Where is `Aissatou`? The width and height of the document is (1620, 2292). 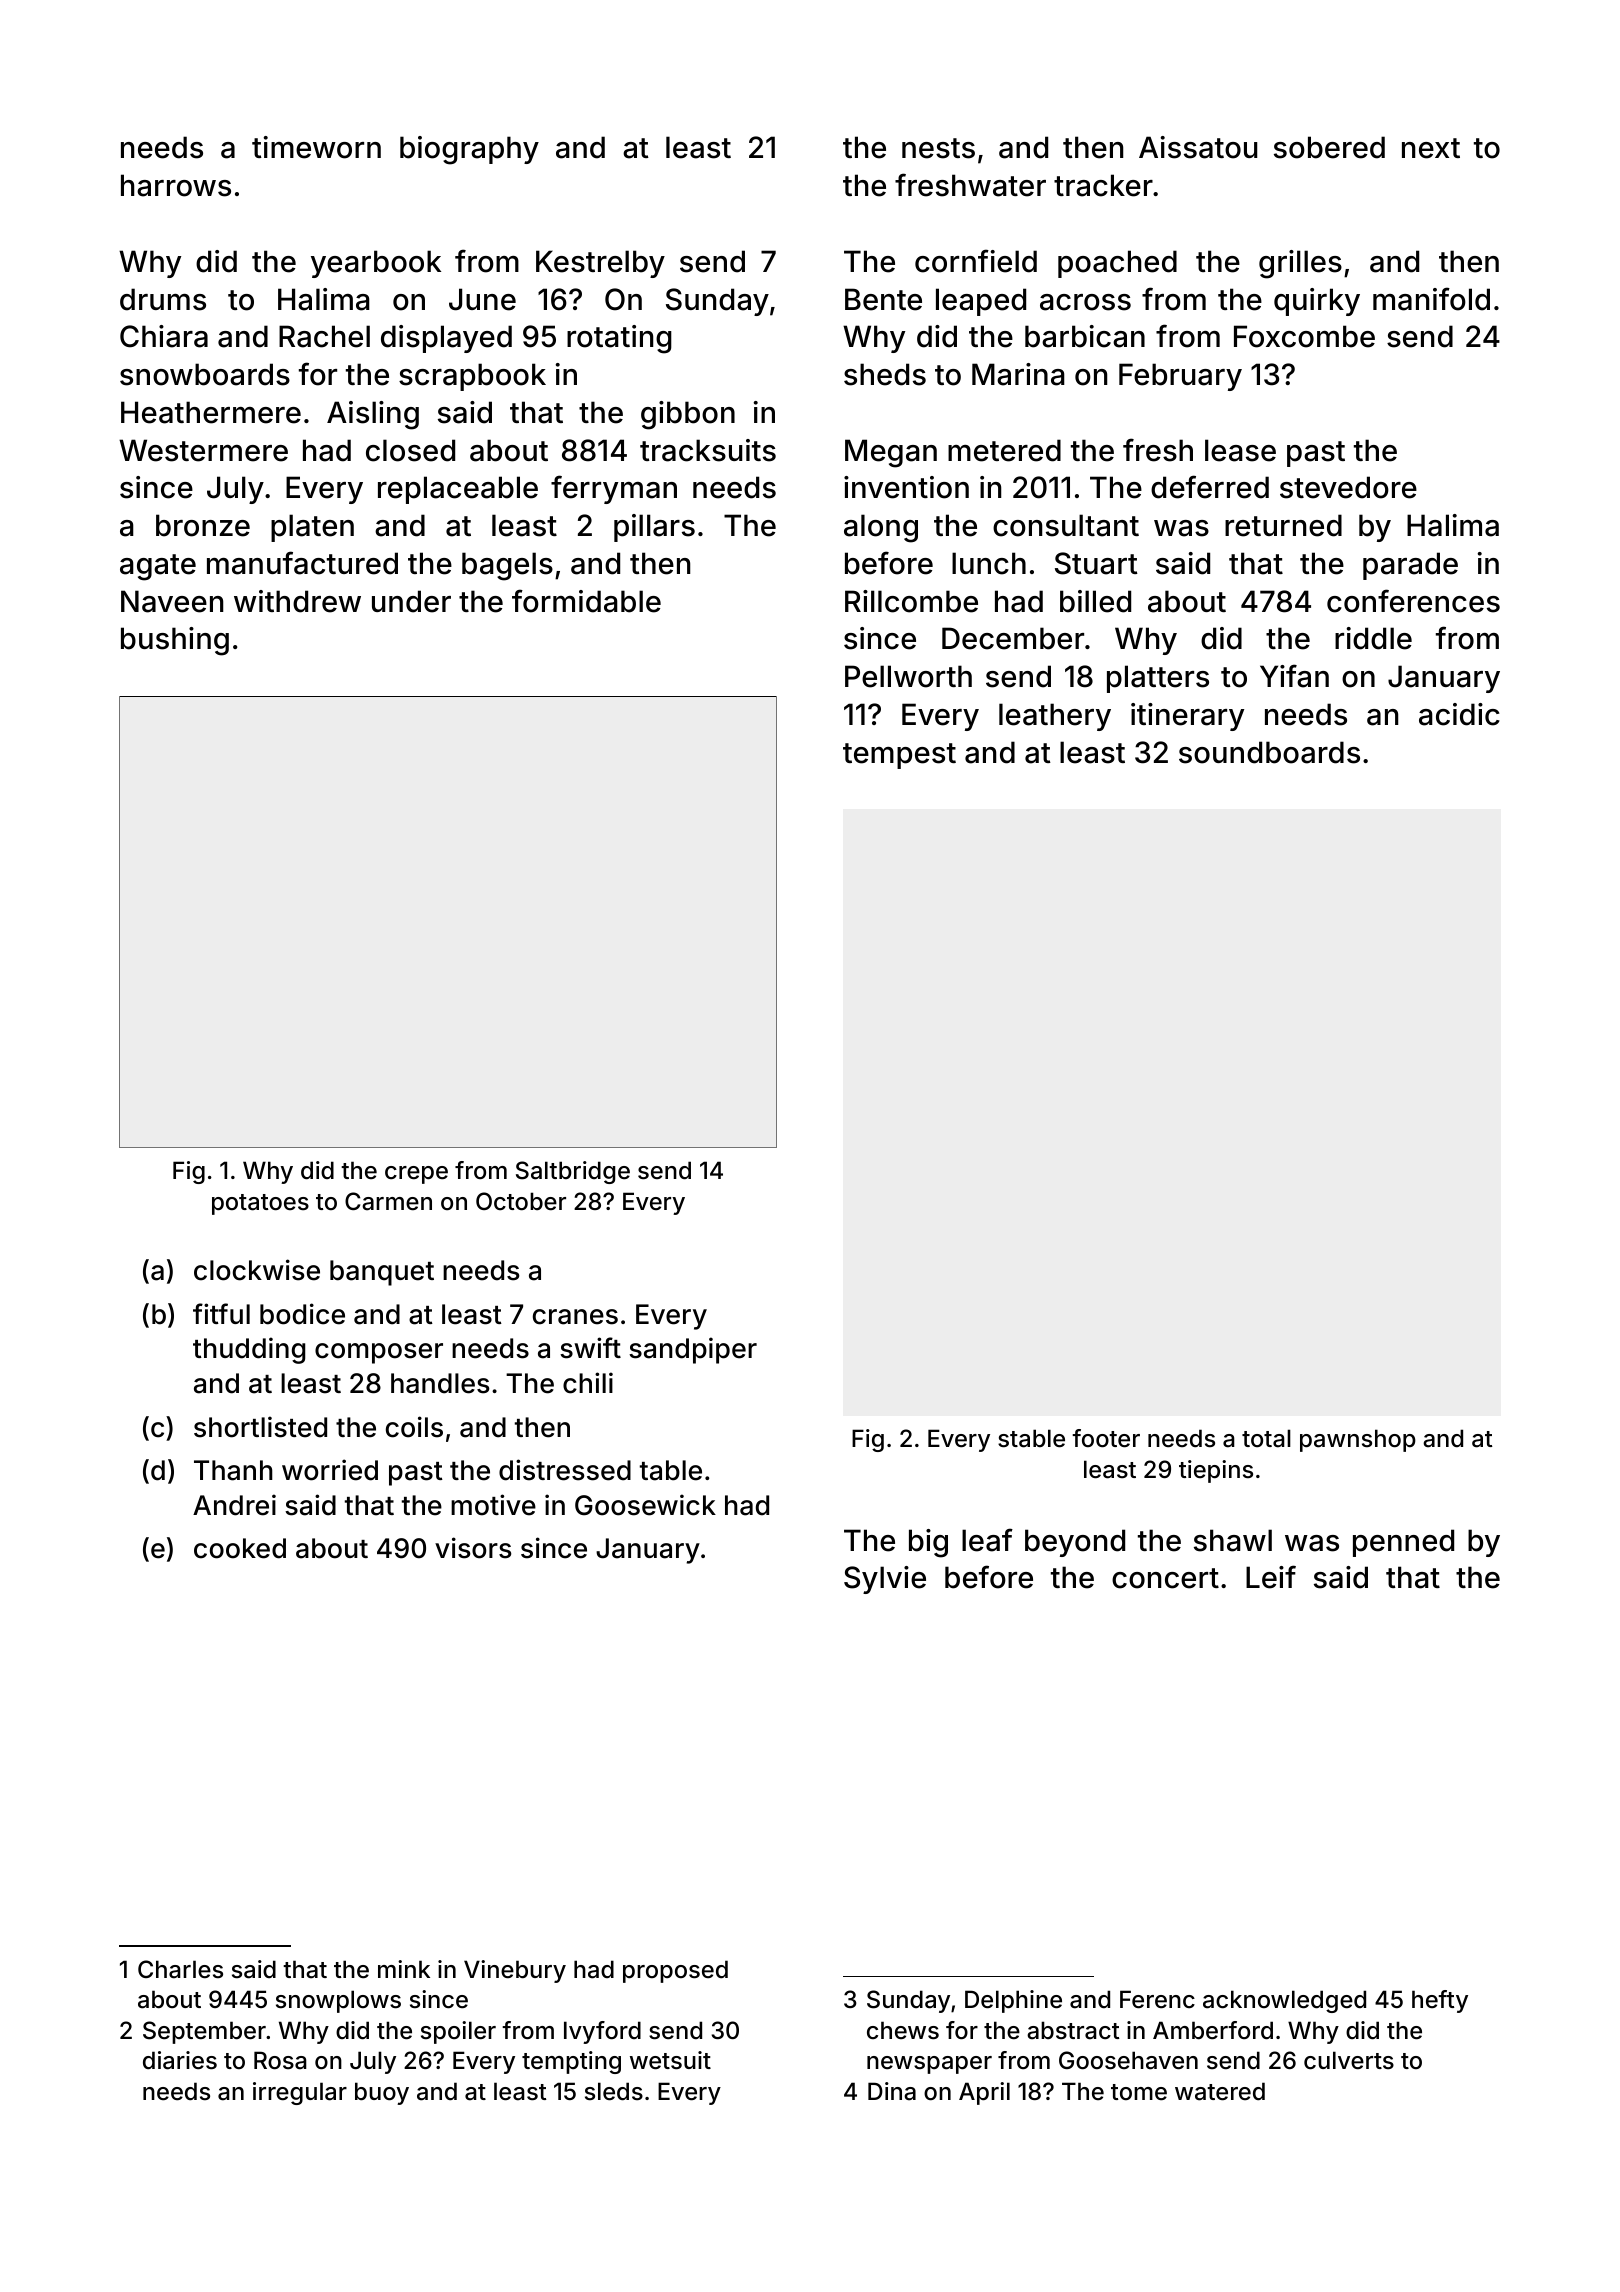
Aissatou is located at coordinates (1198, 147).
